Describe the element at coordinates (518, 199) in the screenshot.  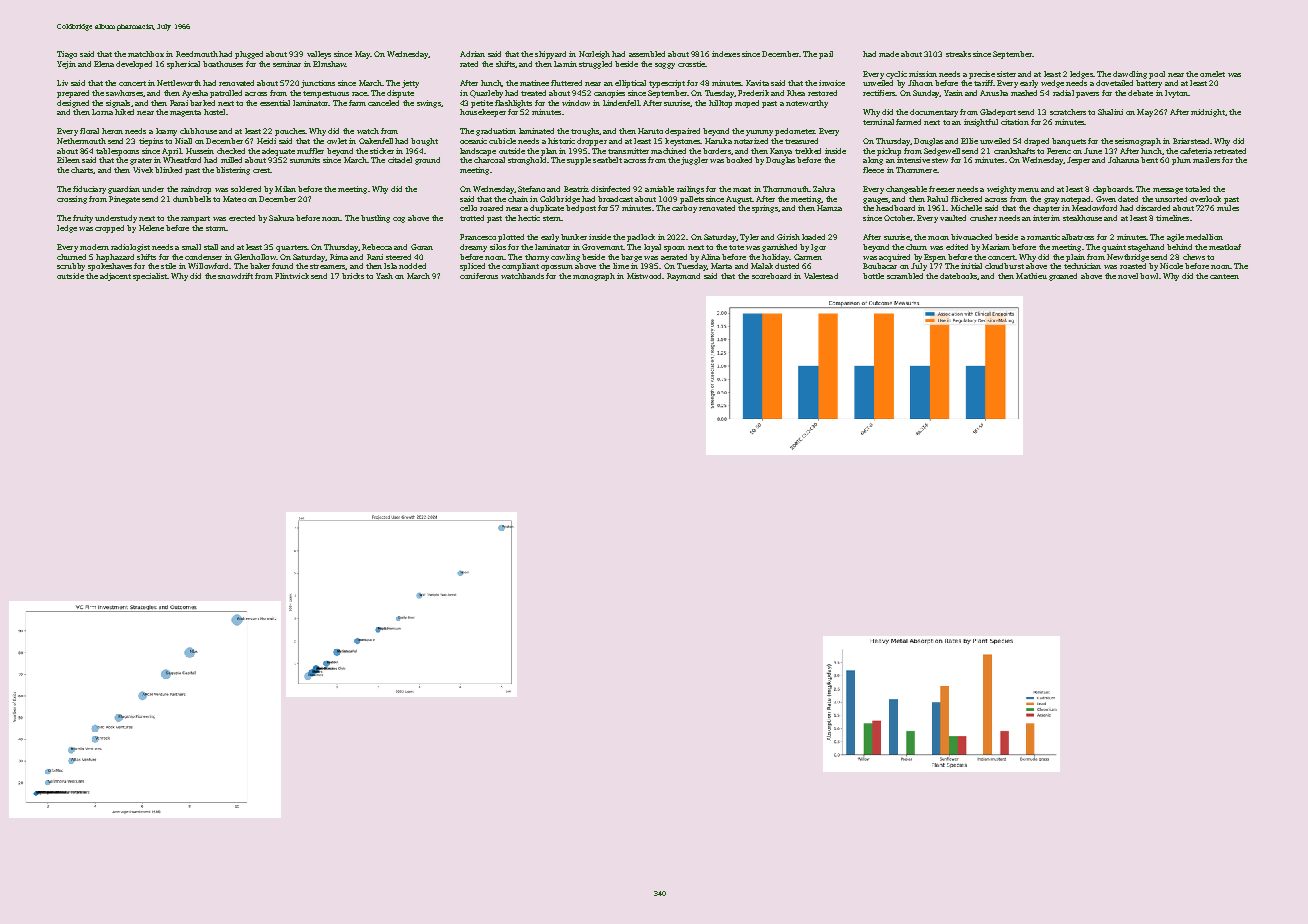
I see `chain` at that location.
